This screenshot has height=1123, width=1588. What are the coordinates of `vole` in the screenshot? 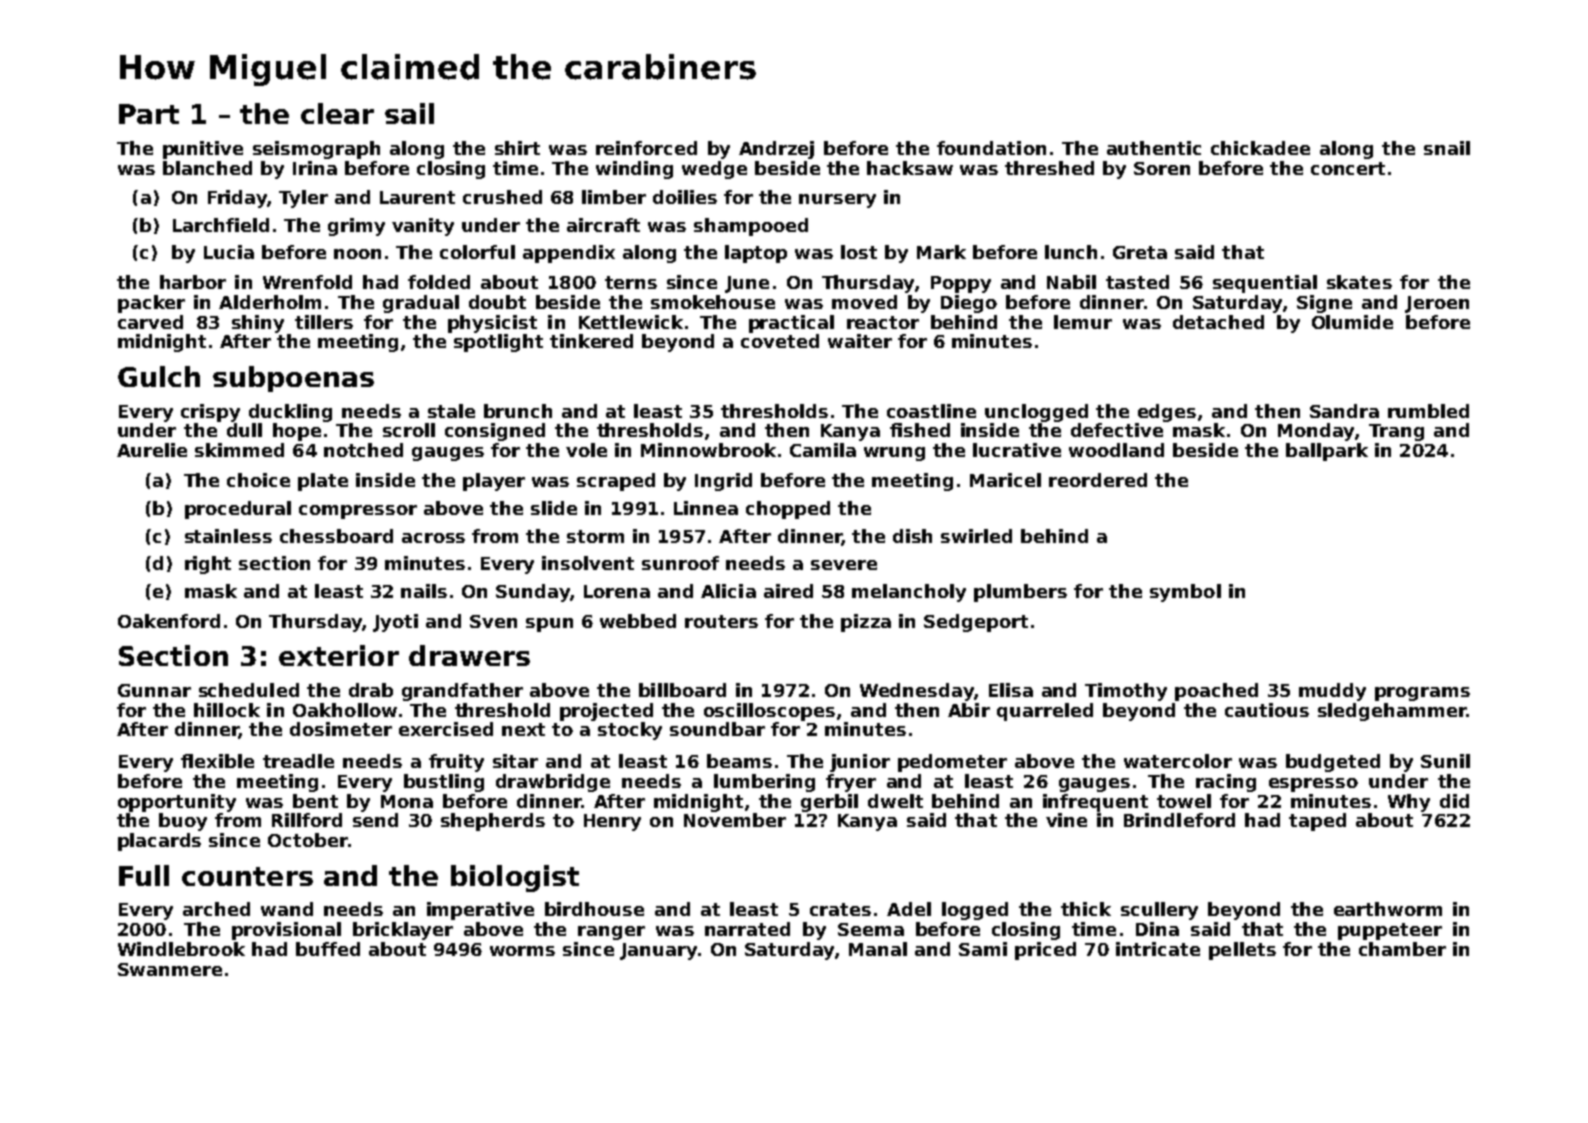 It's located at (586, 450).
